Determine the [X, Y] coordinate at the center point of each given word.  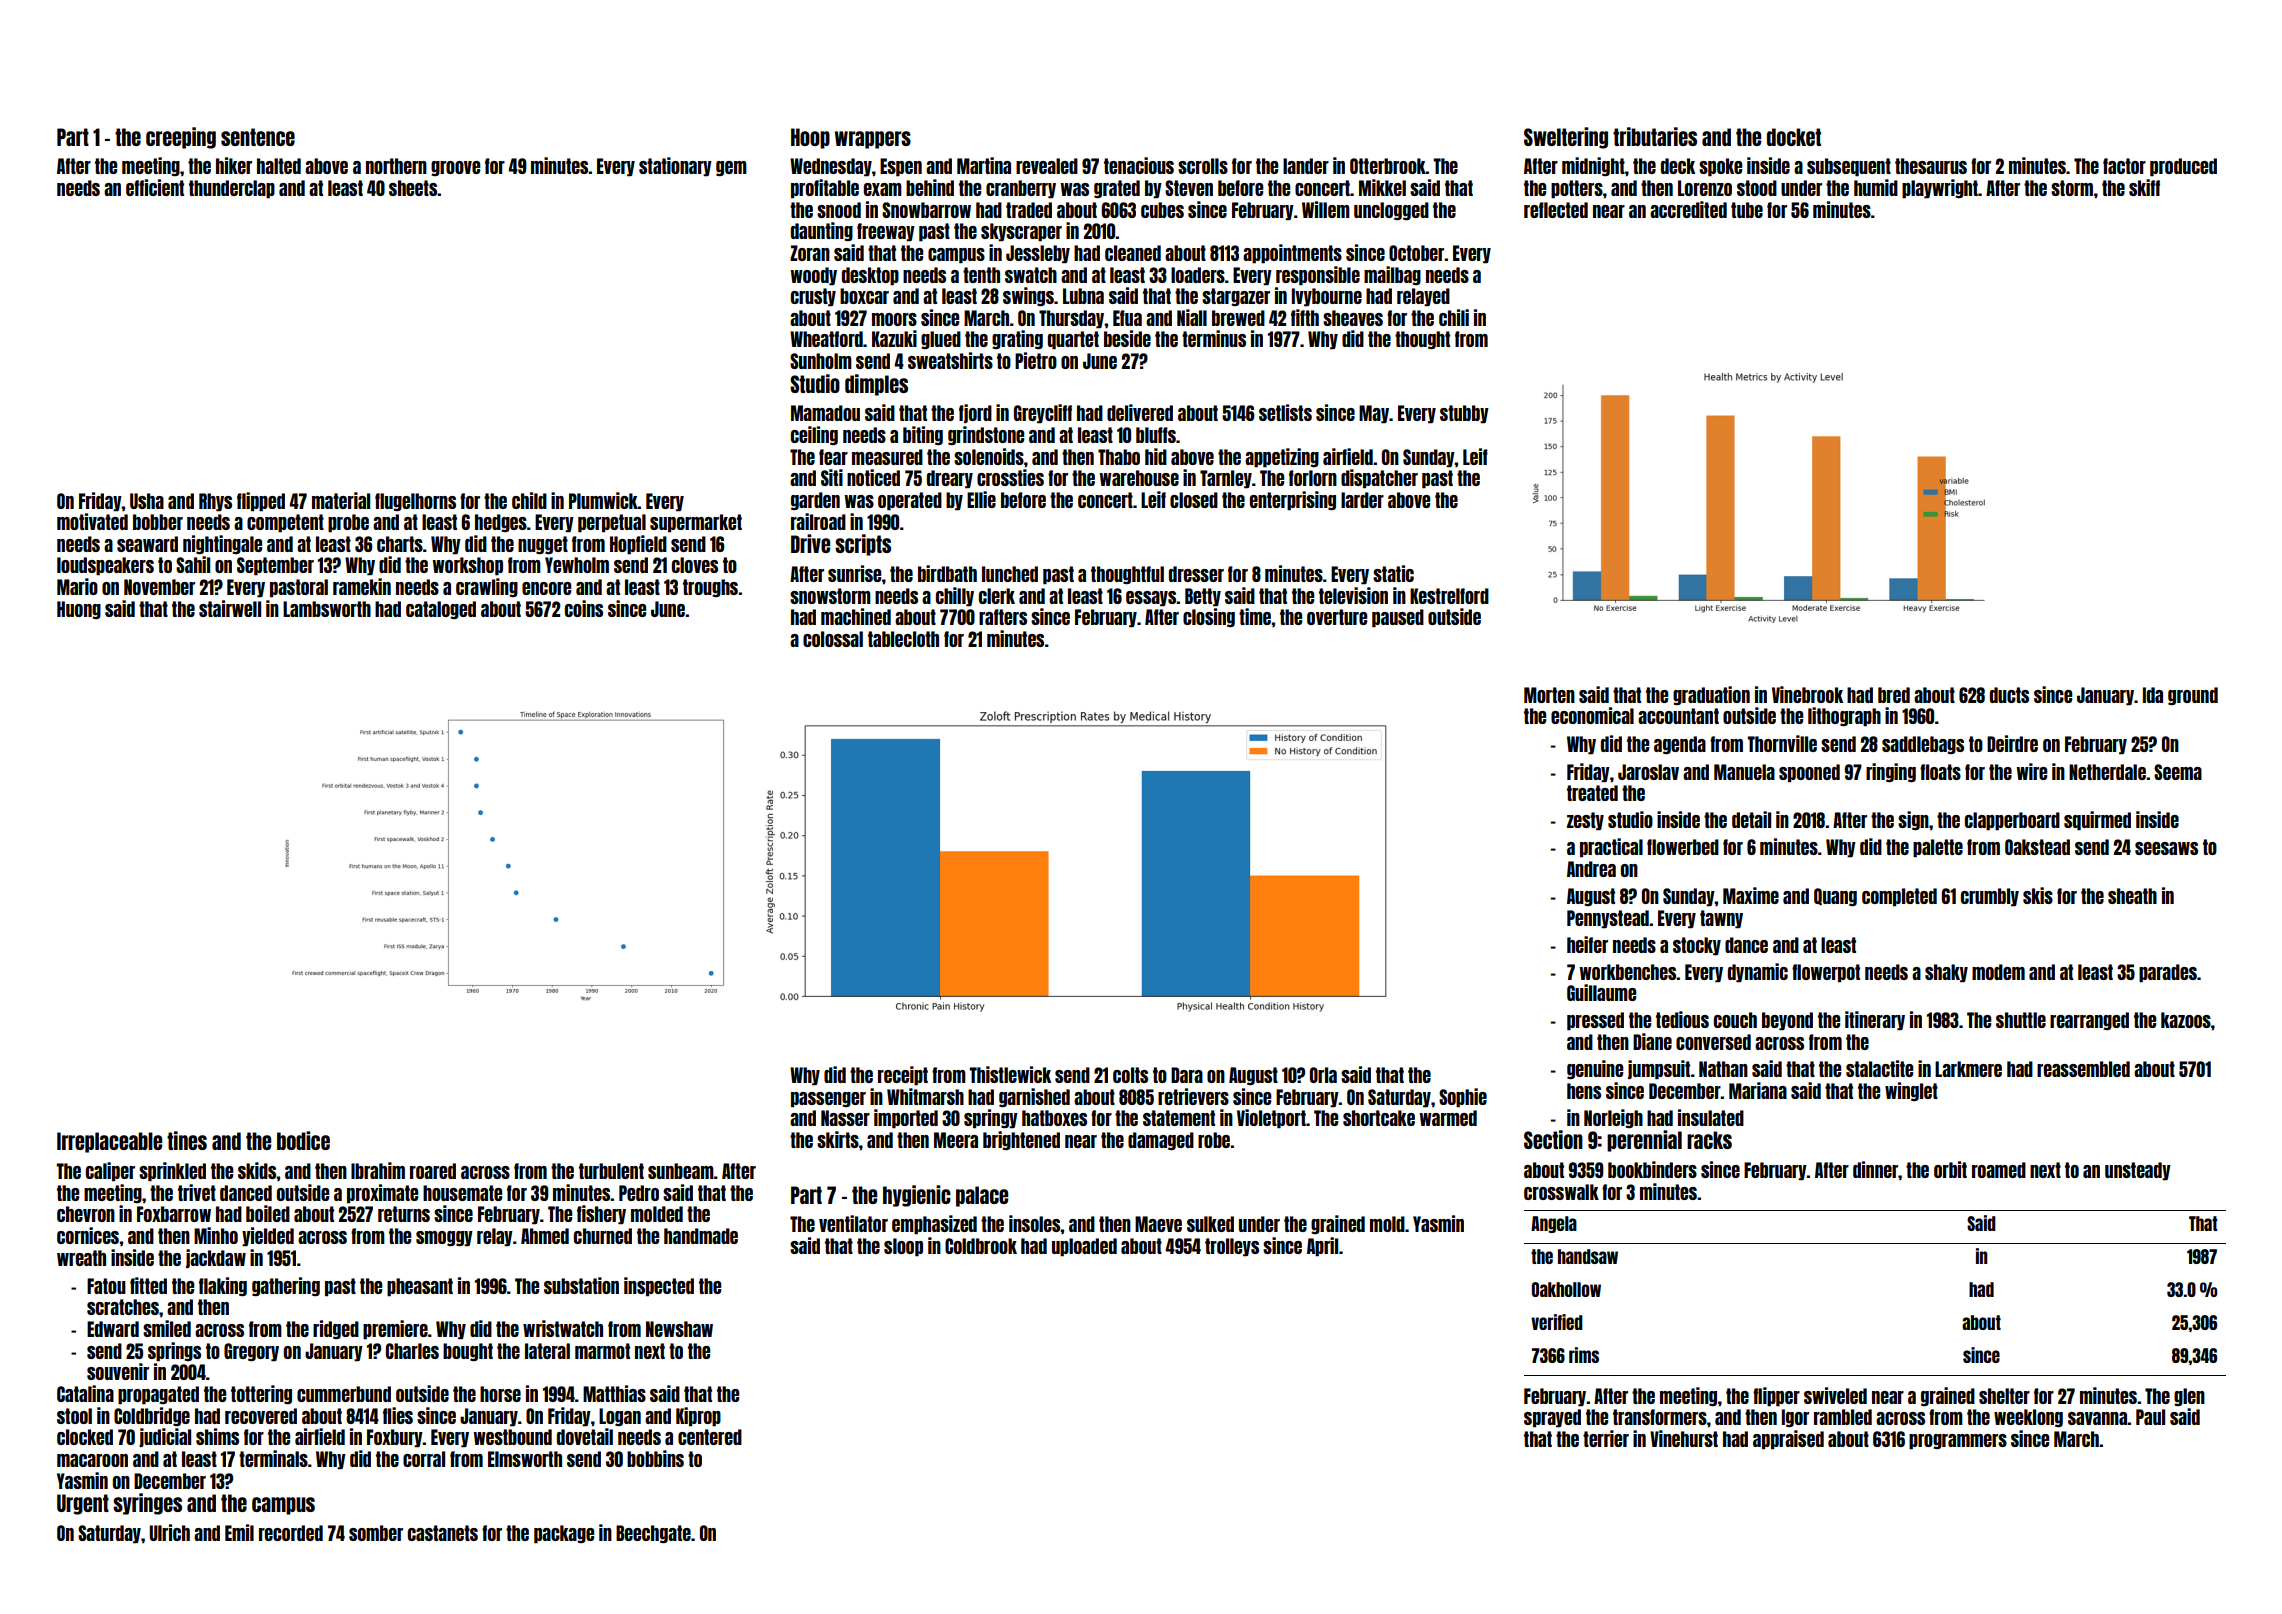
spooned [1809, 773]
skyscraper [1021, 232]
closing [1209, 617]
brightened [1021, 1140]
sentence [258, 137]
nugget [543, 545]
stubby [1464, 414]
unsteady [2138, 1171]
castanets [443, 1533]
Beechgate [653, 1534]
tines [187, 1140]
